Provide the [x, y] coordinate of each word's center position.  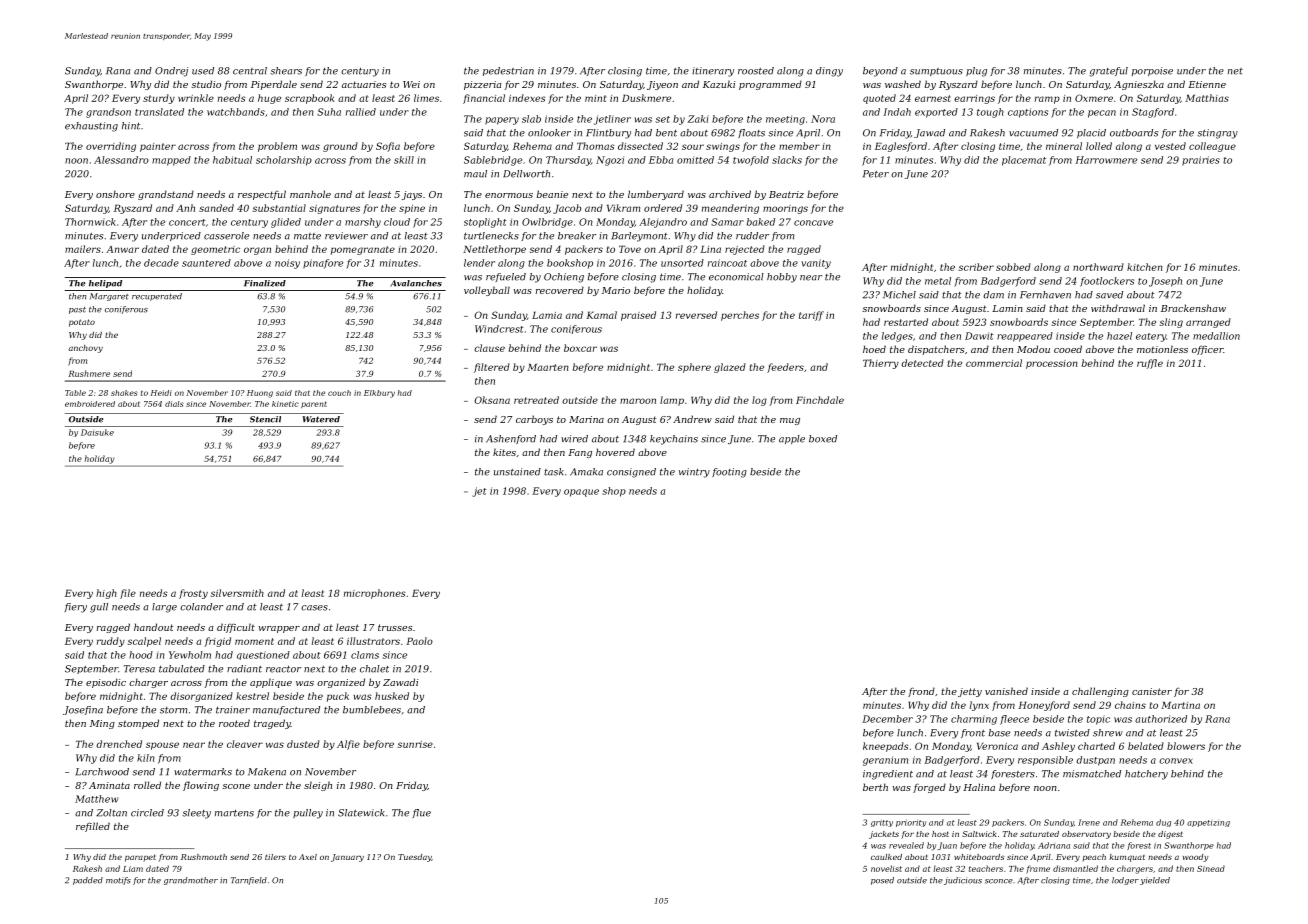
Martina [1180, 705]
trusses [395, 627]
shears [286, 71]
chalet [374, 669]
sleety [196, 814]
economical [736, 277]
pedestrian [508, 71]
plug [976, 72]
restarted [906, 322]
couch [339, 393]
